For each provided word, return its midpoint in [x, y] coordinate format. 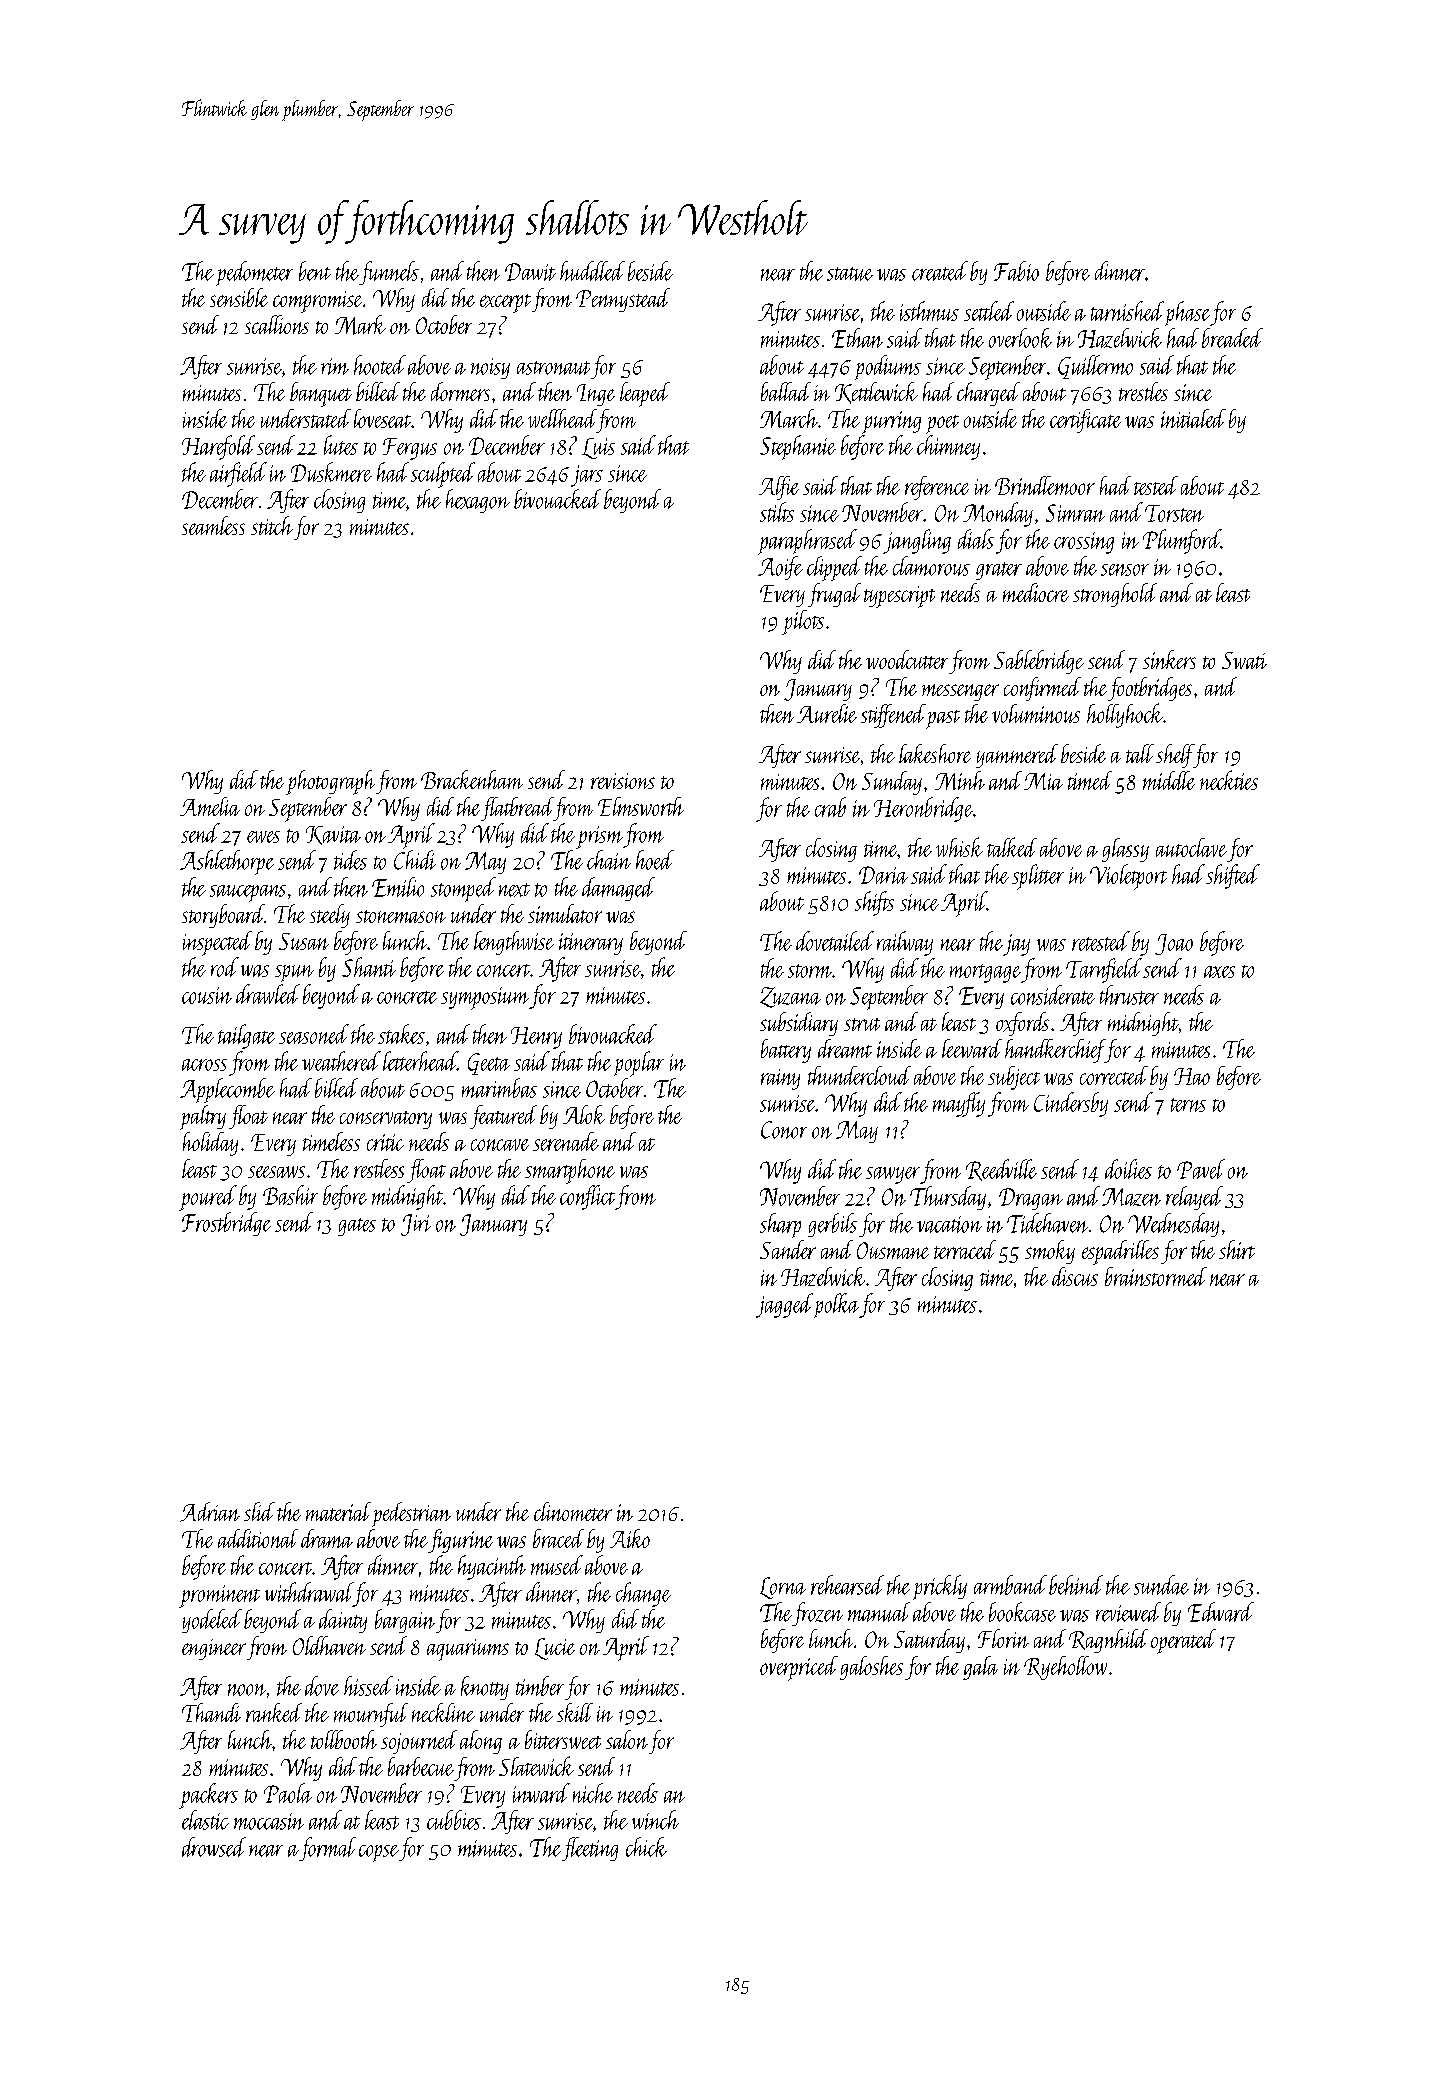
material [338, 1511]
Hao [1192, 1076]
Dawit [530, 272]
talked [1012, 847]
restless [379, 1168]
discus [1075, 1276]
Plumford [1182, 541]
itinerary [591, 944]
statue [850, 274]
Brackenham [472, 779]
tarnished [1127, 311]
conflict [587, 1197]
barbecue [421, 1766]
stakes [401, 1034]
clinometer [573, 1511]
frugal [834, 595]
